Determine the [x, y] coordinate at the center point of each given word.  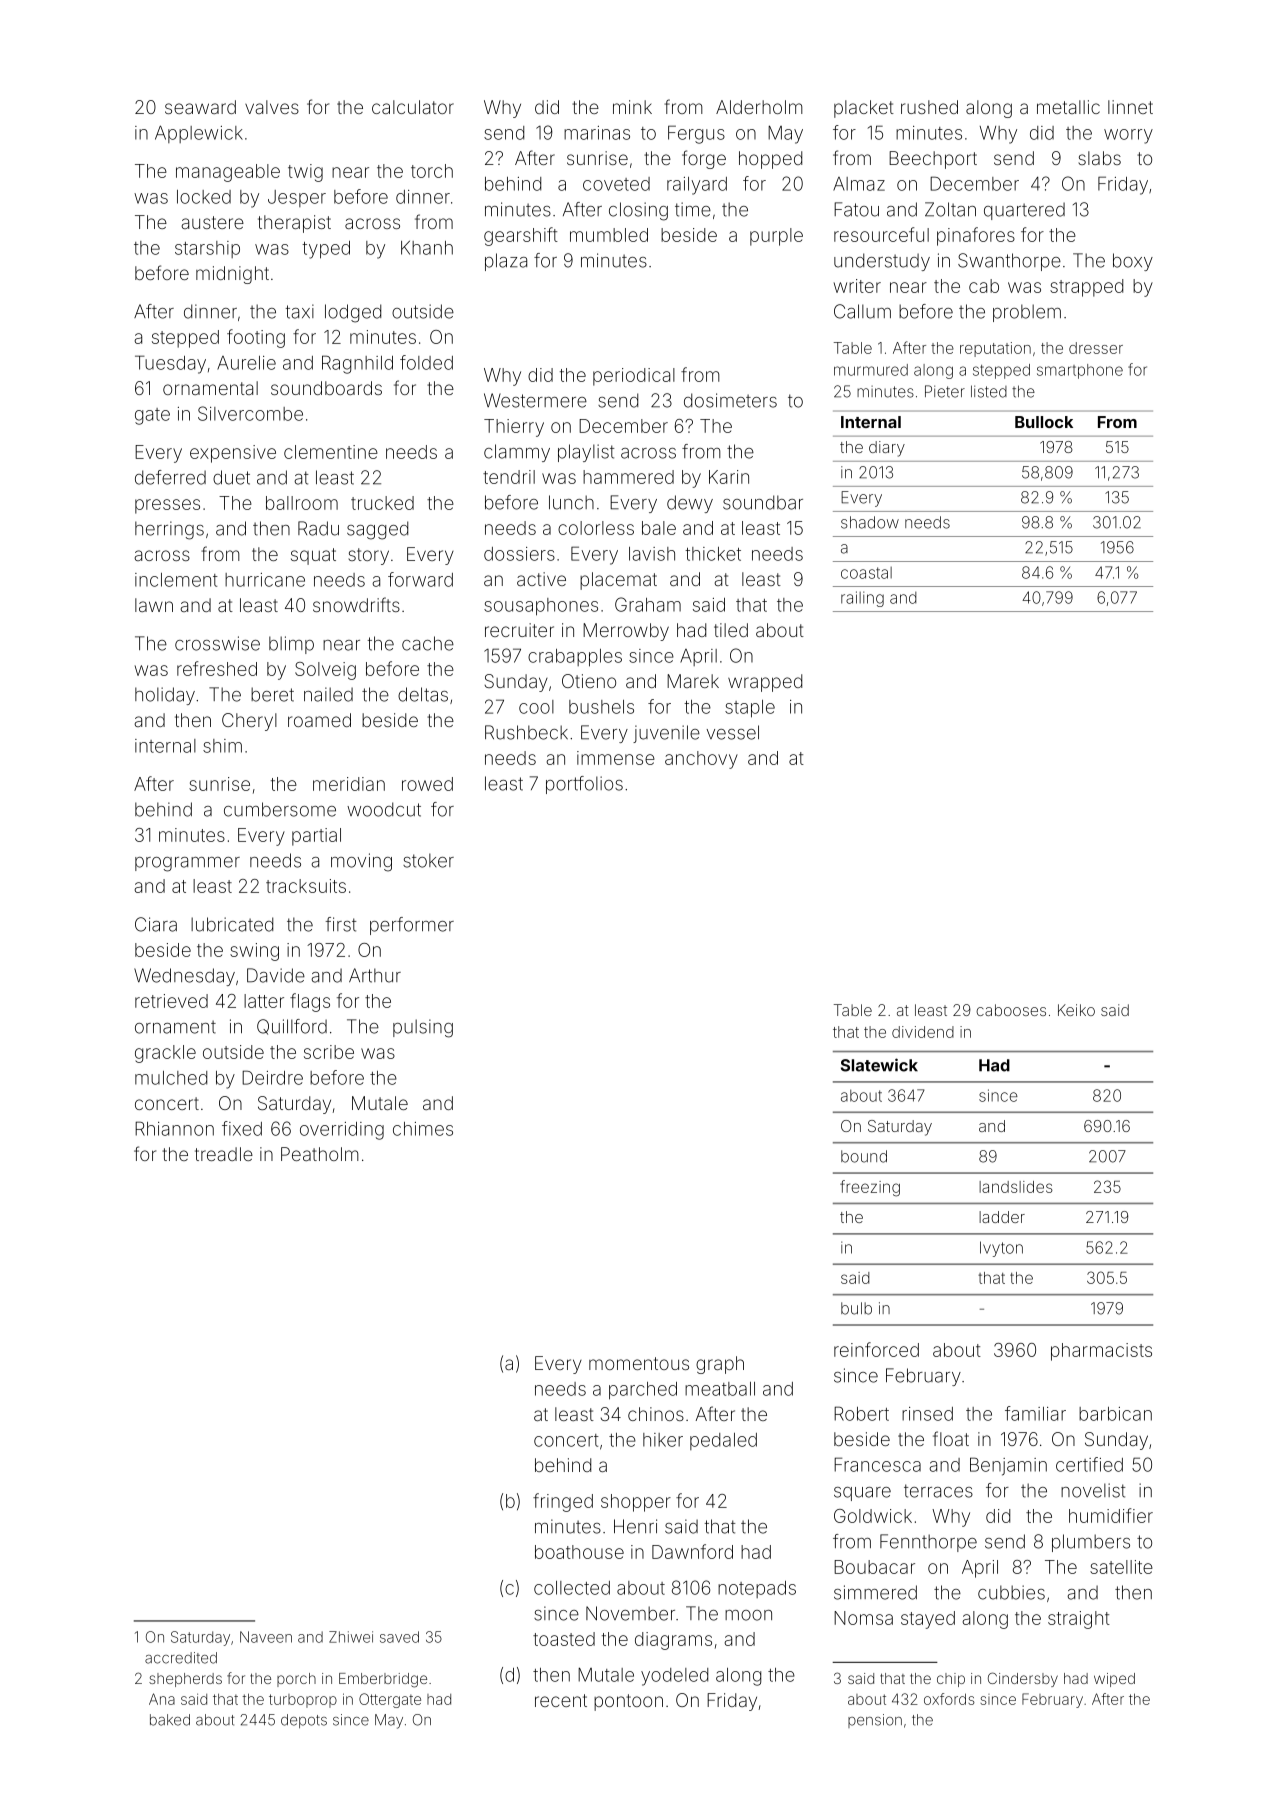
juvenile [666, 734]
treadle [224, 1154]
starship [207, 249]
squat [313, 556]
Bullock [1044, 422]
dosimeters [730, 400]
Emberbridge [383, 1680]
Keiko [1076, 1010]
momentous [639, 1363]
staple [750, 709]
